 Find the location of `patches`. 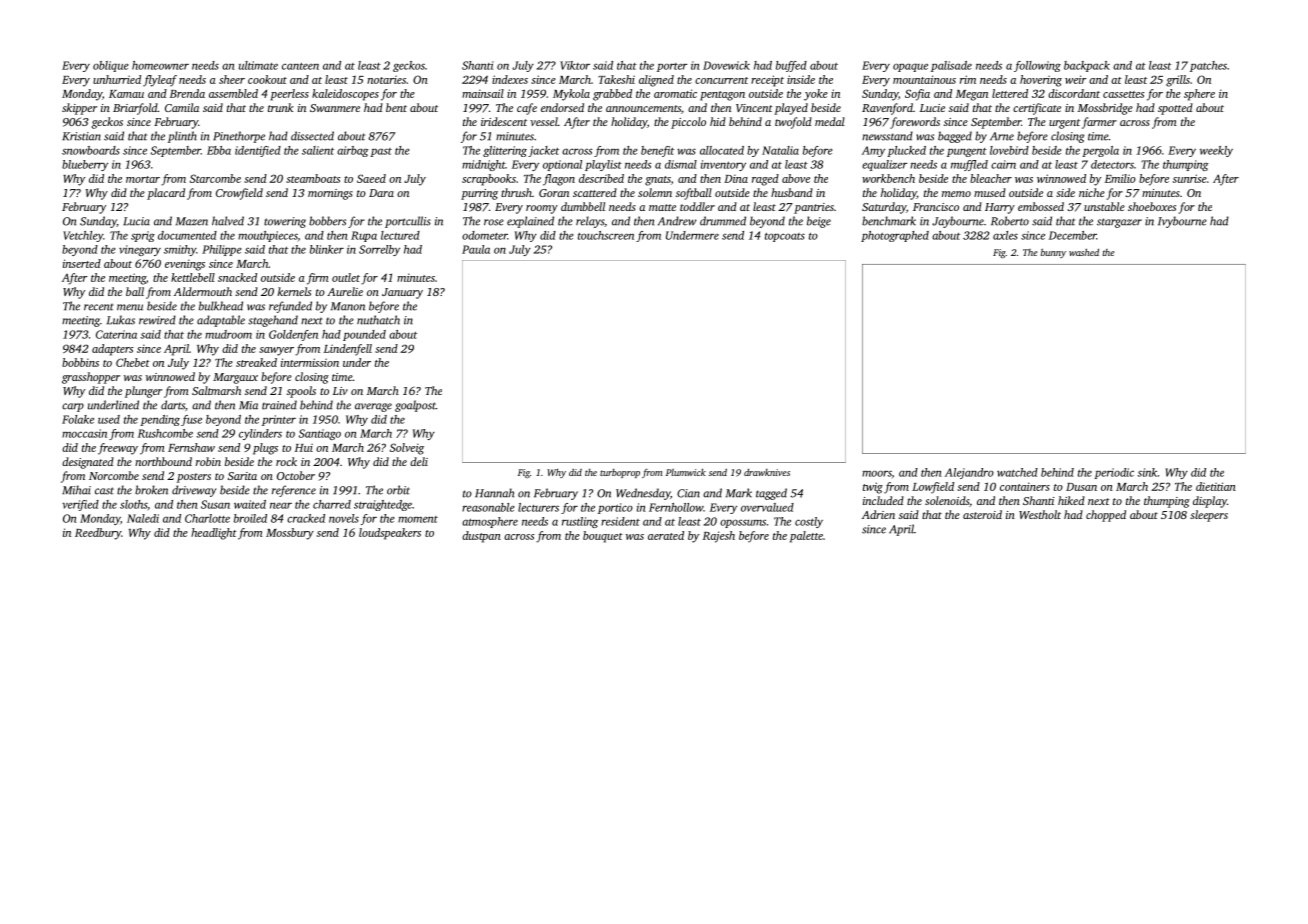

patches is located at coordinates (1208, 66).
